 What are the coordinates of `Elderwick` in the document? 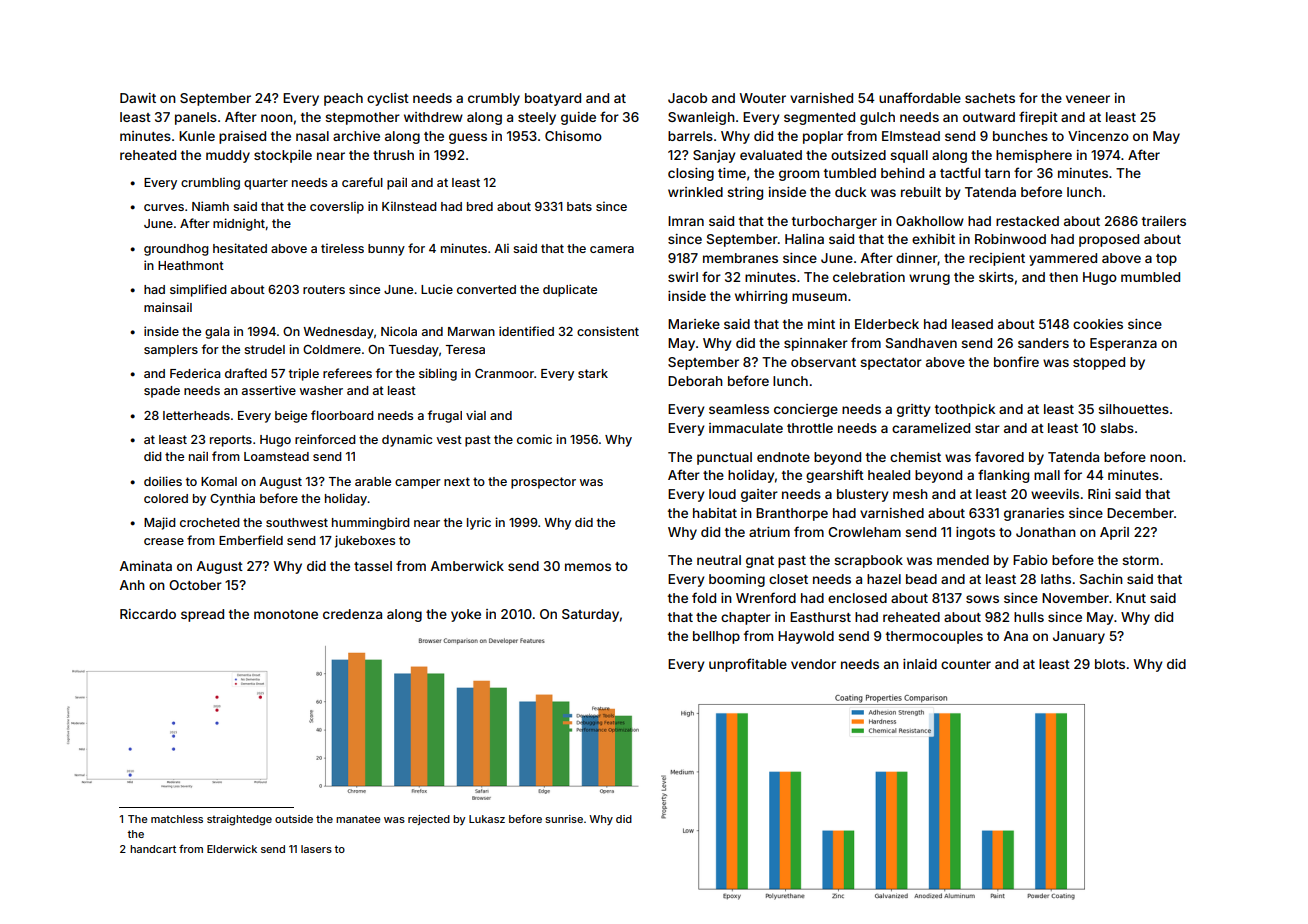 It's located at (232, 849).
